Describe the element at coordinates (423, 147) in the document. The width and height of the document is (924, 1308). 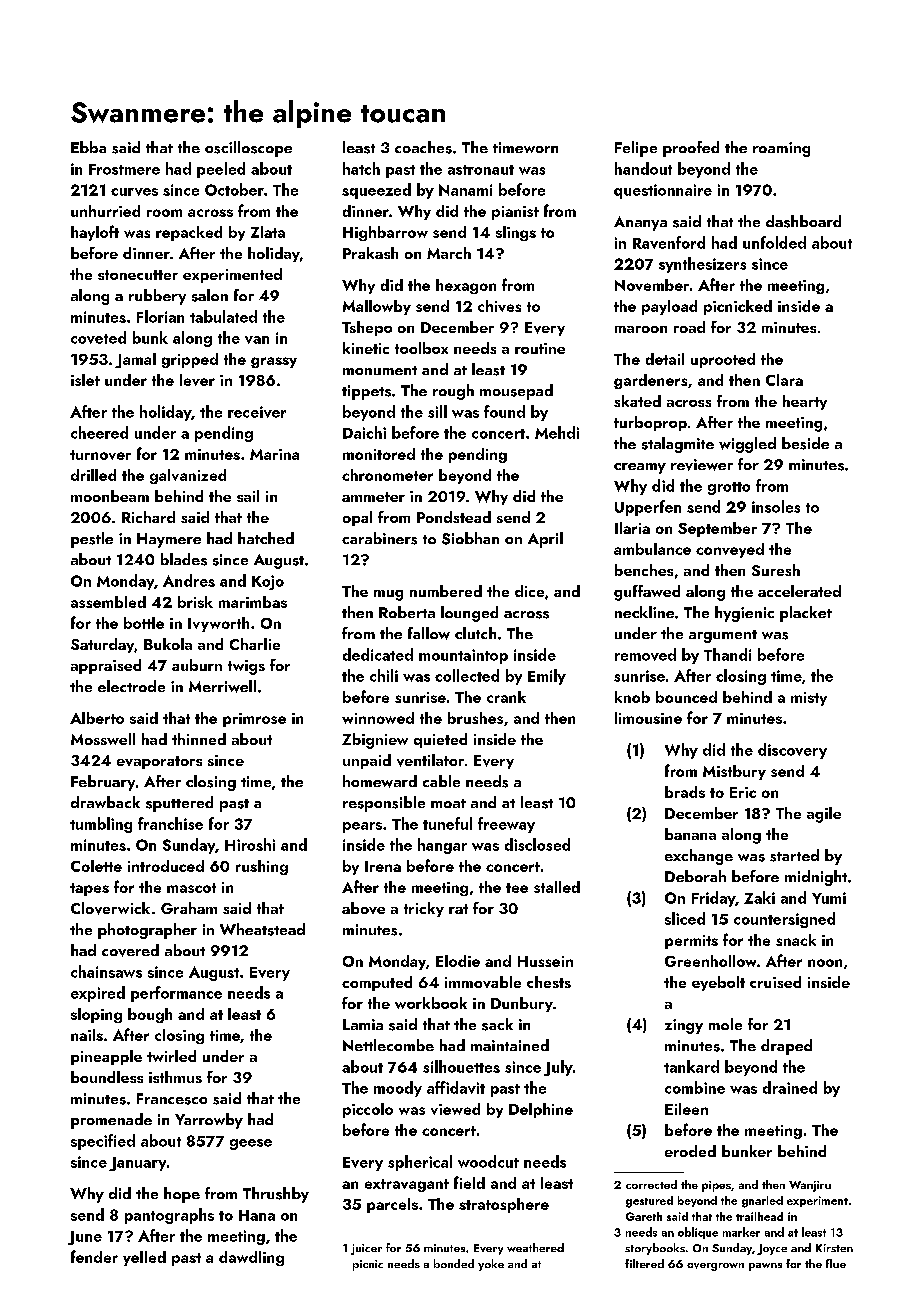
I see `coaches` at that location.
